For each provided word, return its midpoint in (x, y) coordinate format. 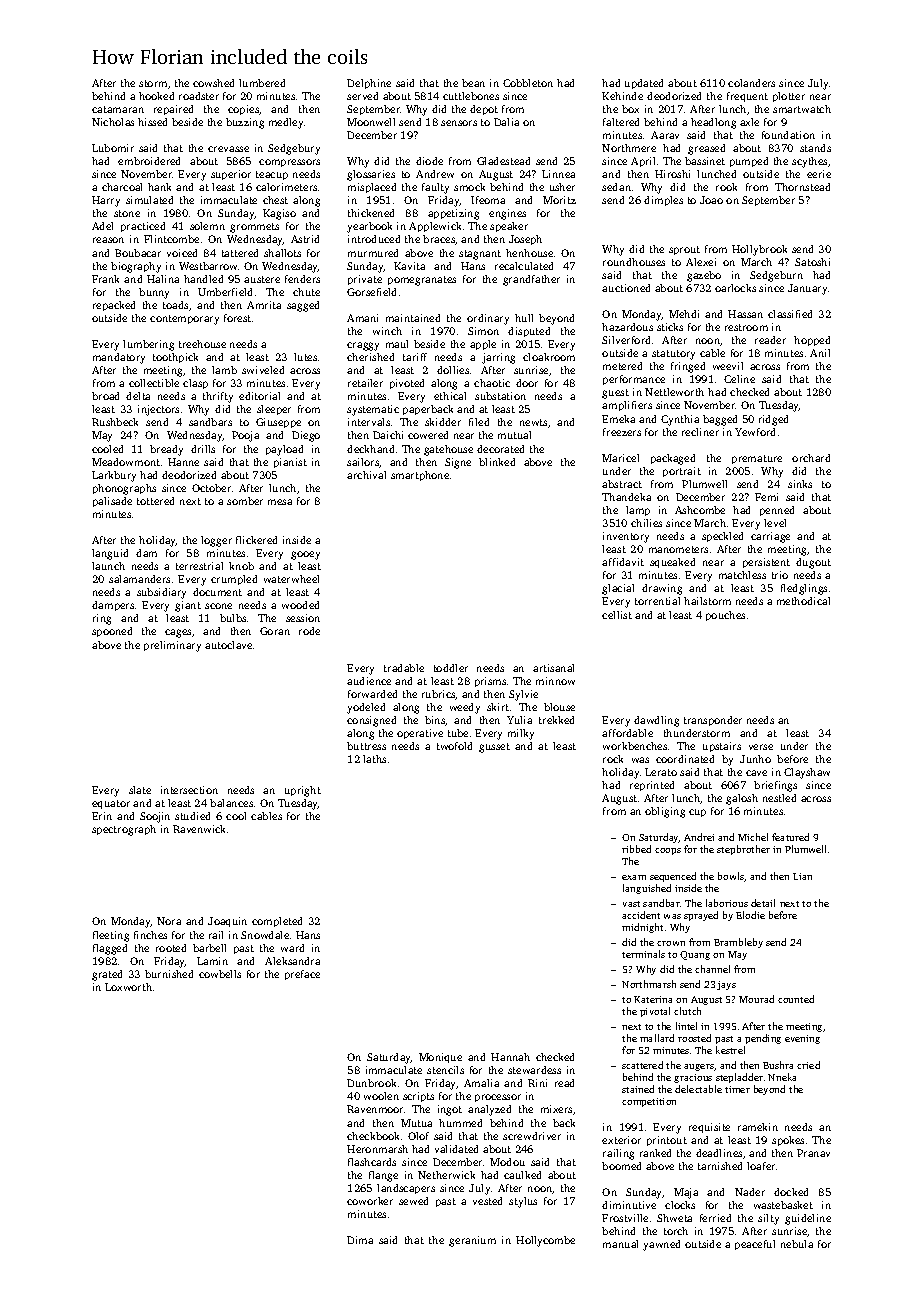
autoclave (228, 645)
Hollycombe (545, 1241)
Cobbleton (528, 83)
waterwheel (291, 579)
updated (644, 84)
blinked (497, 462)
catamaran (118, 109)
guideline (808, 1219)
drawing (662, 589)
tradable (404, 668)
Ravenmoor (375, 1109)
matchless (742, 575)
